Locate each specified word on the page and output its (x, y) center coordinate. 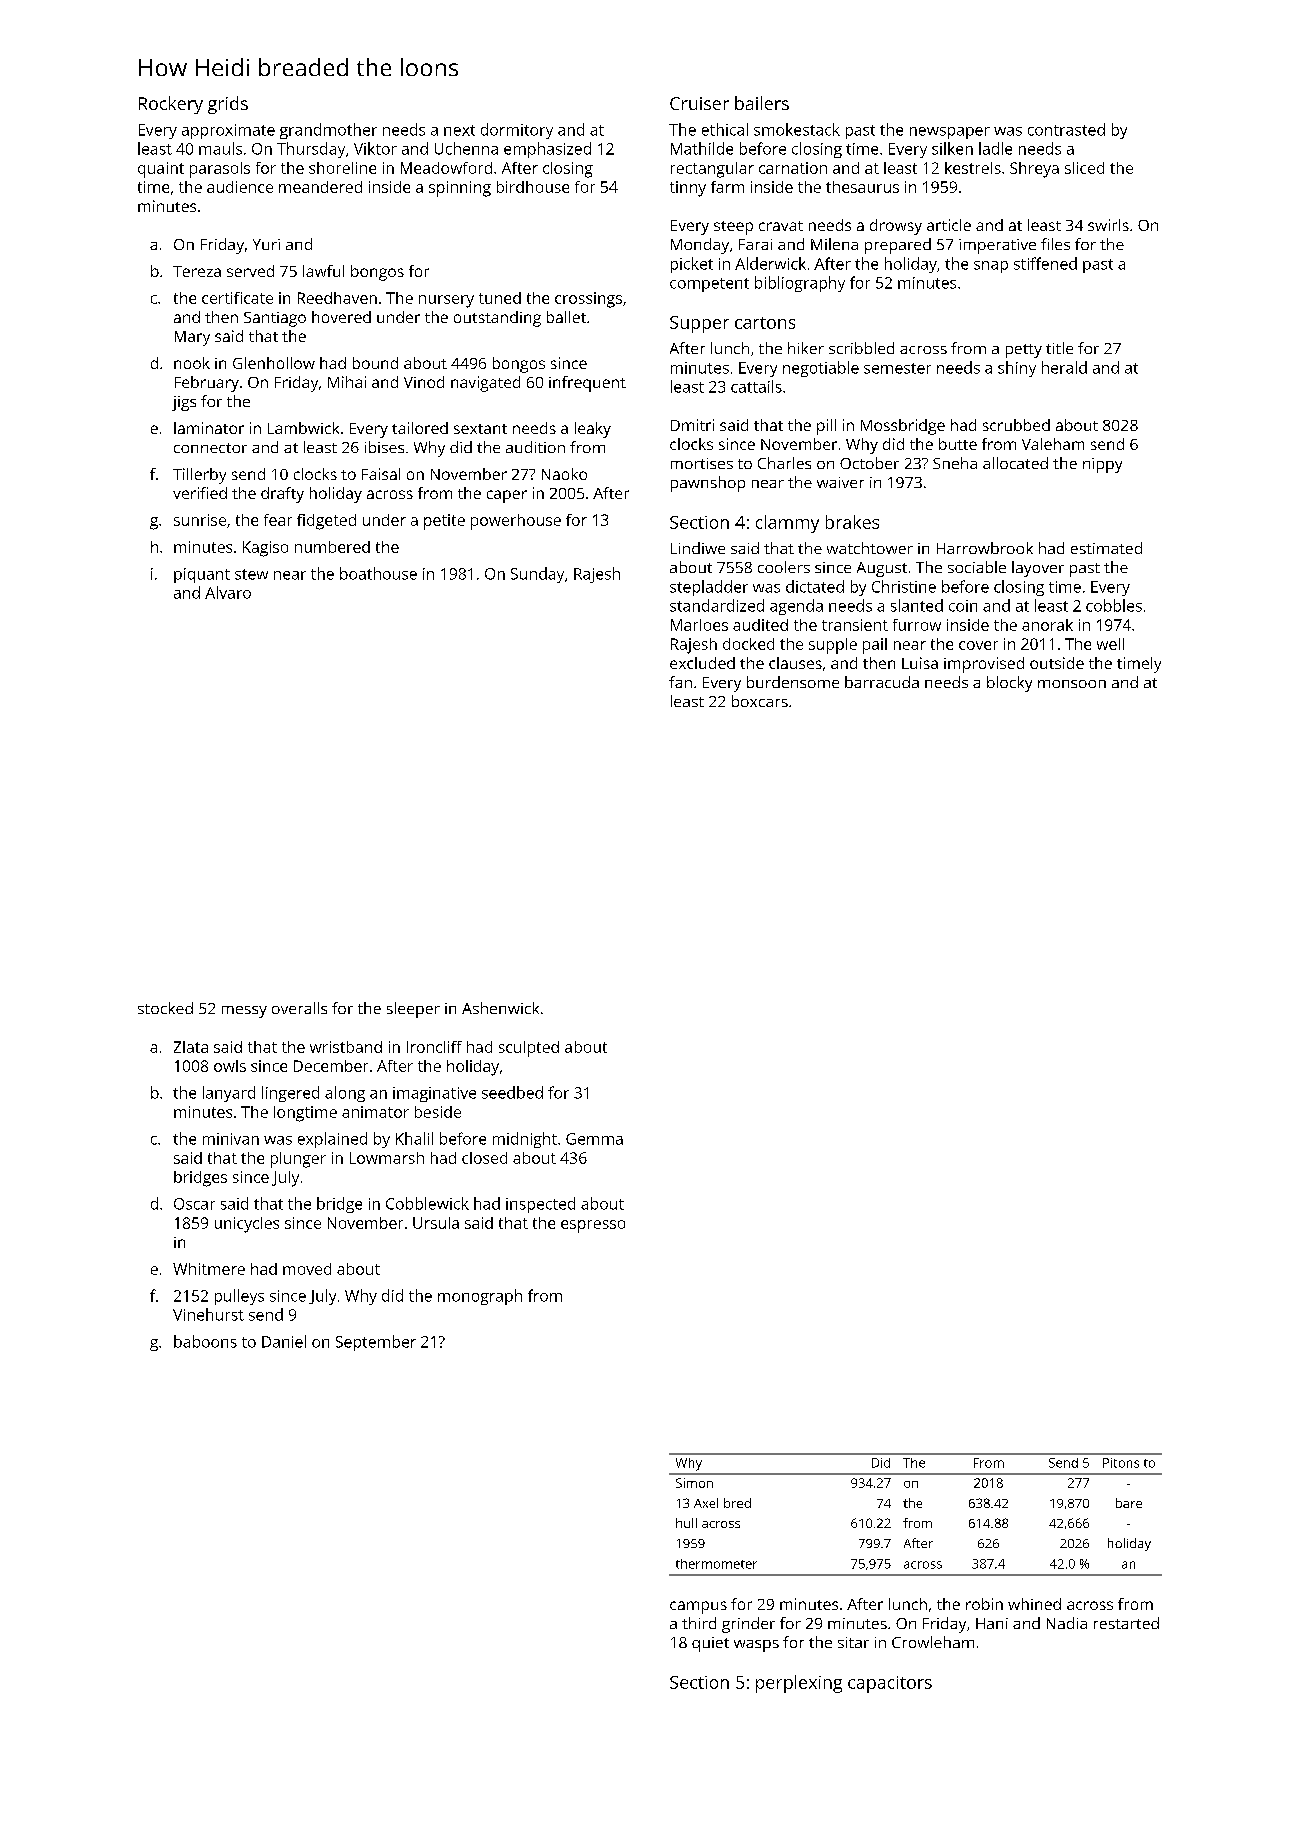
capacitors (890, 1684)
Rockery (171, 105)
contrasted (1066, 129)
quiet (710, 1644)
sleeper (413, 1010)
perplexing (799, 1684)
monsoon (1072, 684)
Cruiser (699, 103)
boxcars (760, 701)
